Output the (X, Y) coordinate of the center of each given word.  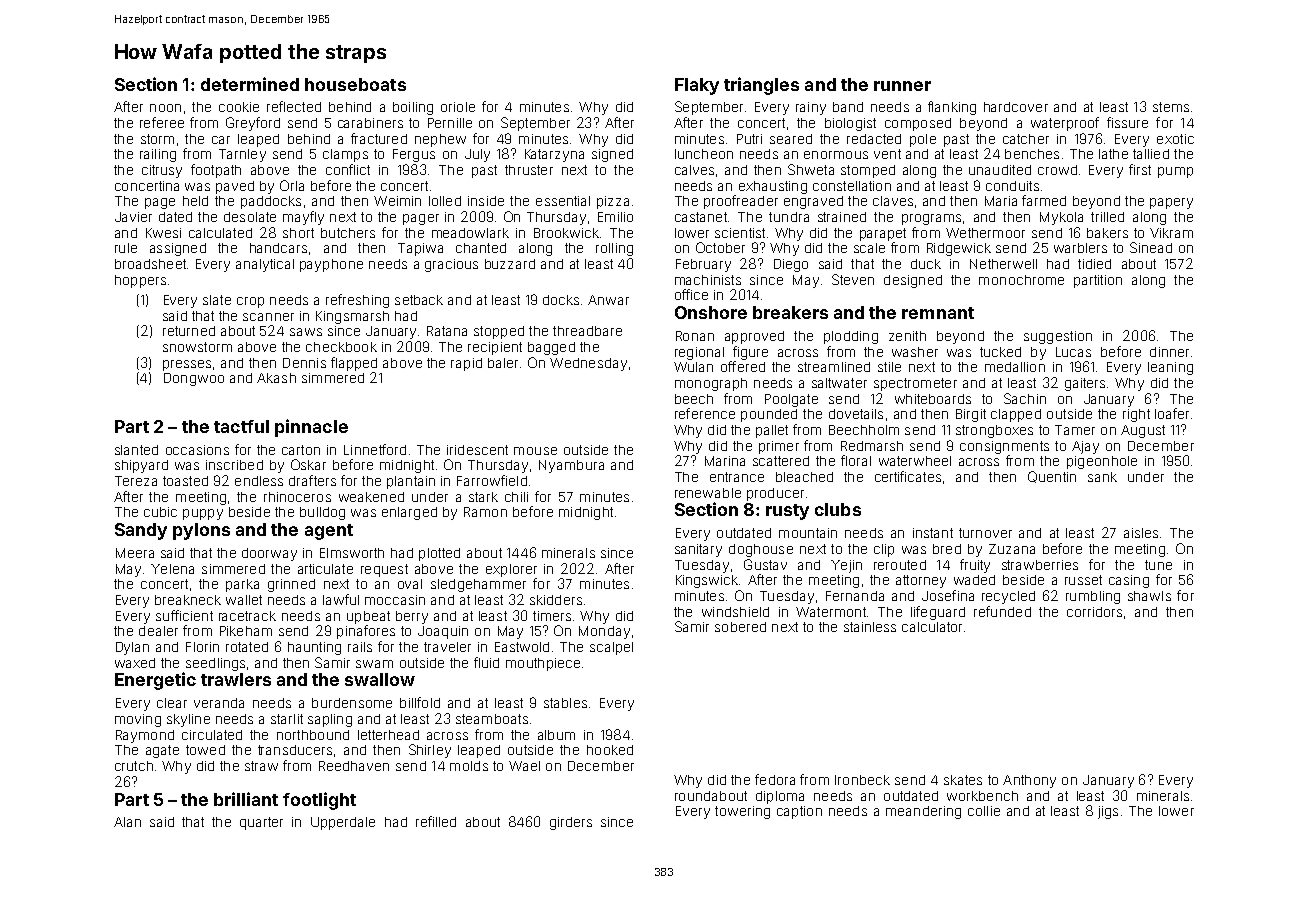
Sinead (1151, 247)
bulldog (322, 513)
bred (947, 549)
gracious (451, 265)
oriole (458, 107)
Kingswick (707, 581)
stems (1171, 107)
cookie (239, 107)
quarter (261, 823)
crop (250, 302)
